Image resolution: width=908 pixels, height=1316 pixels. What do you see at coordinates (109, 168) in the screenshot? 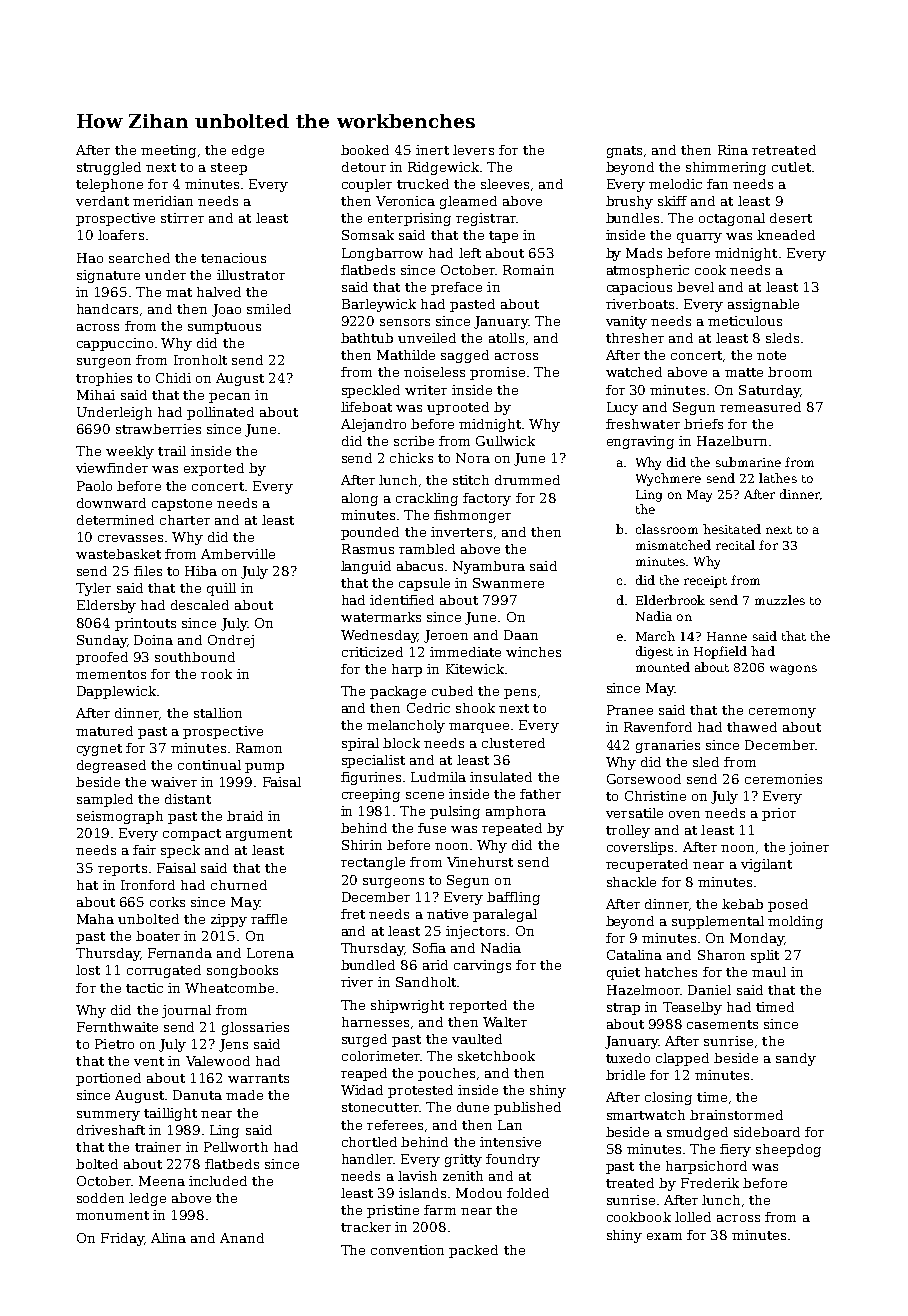
I see `struggled` at bounding box center [109, 168].
